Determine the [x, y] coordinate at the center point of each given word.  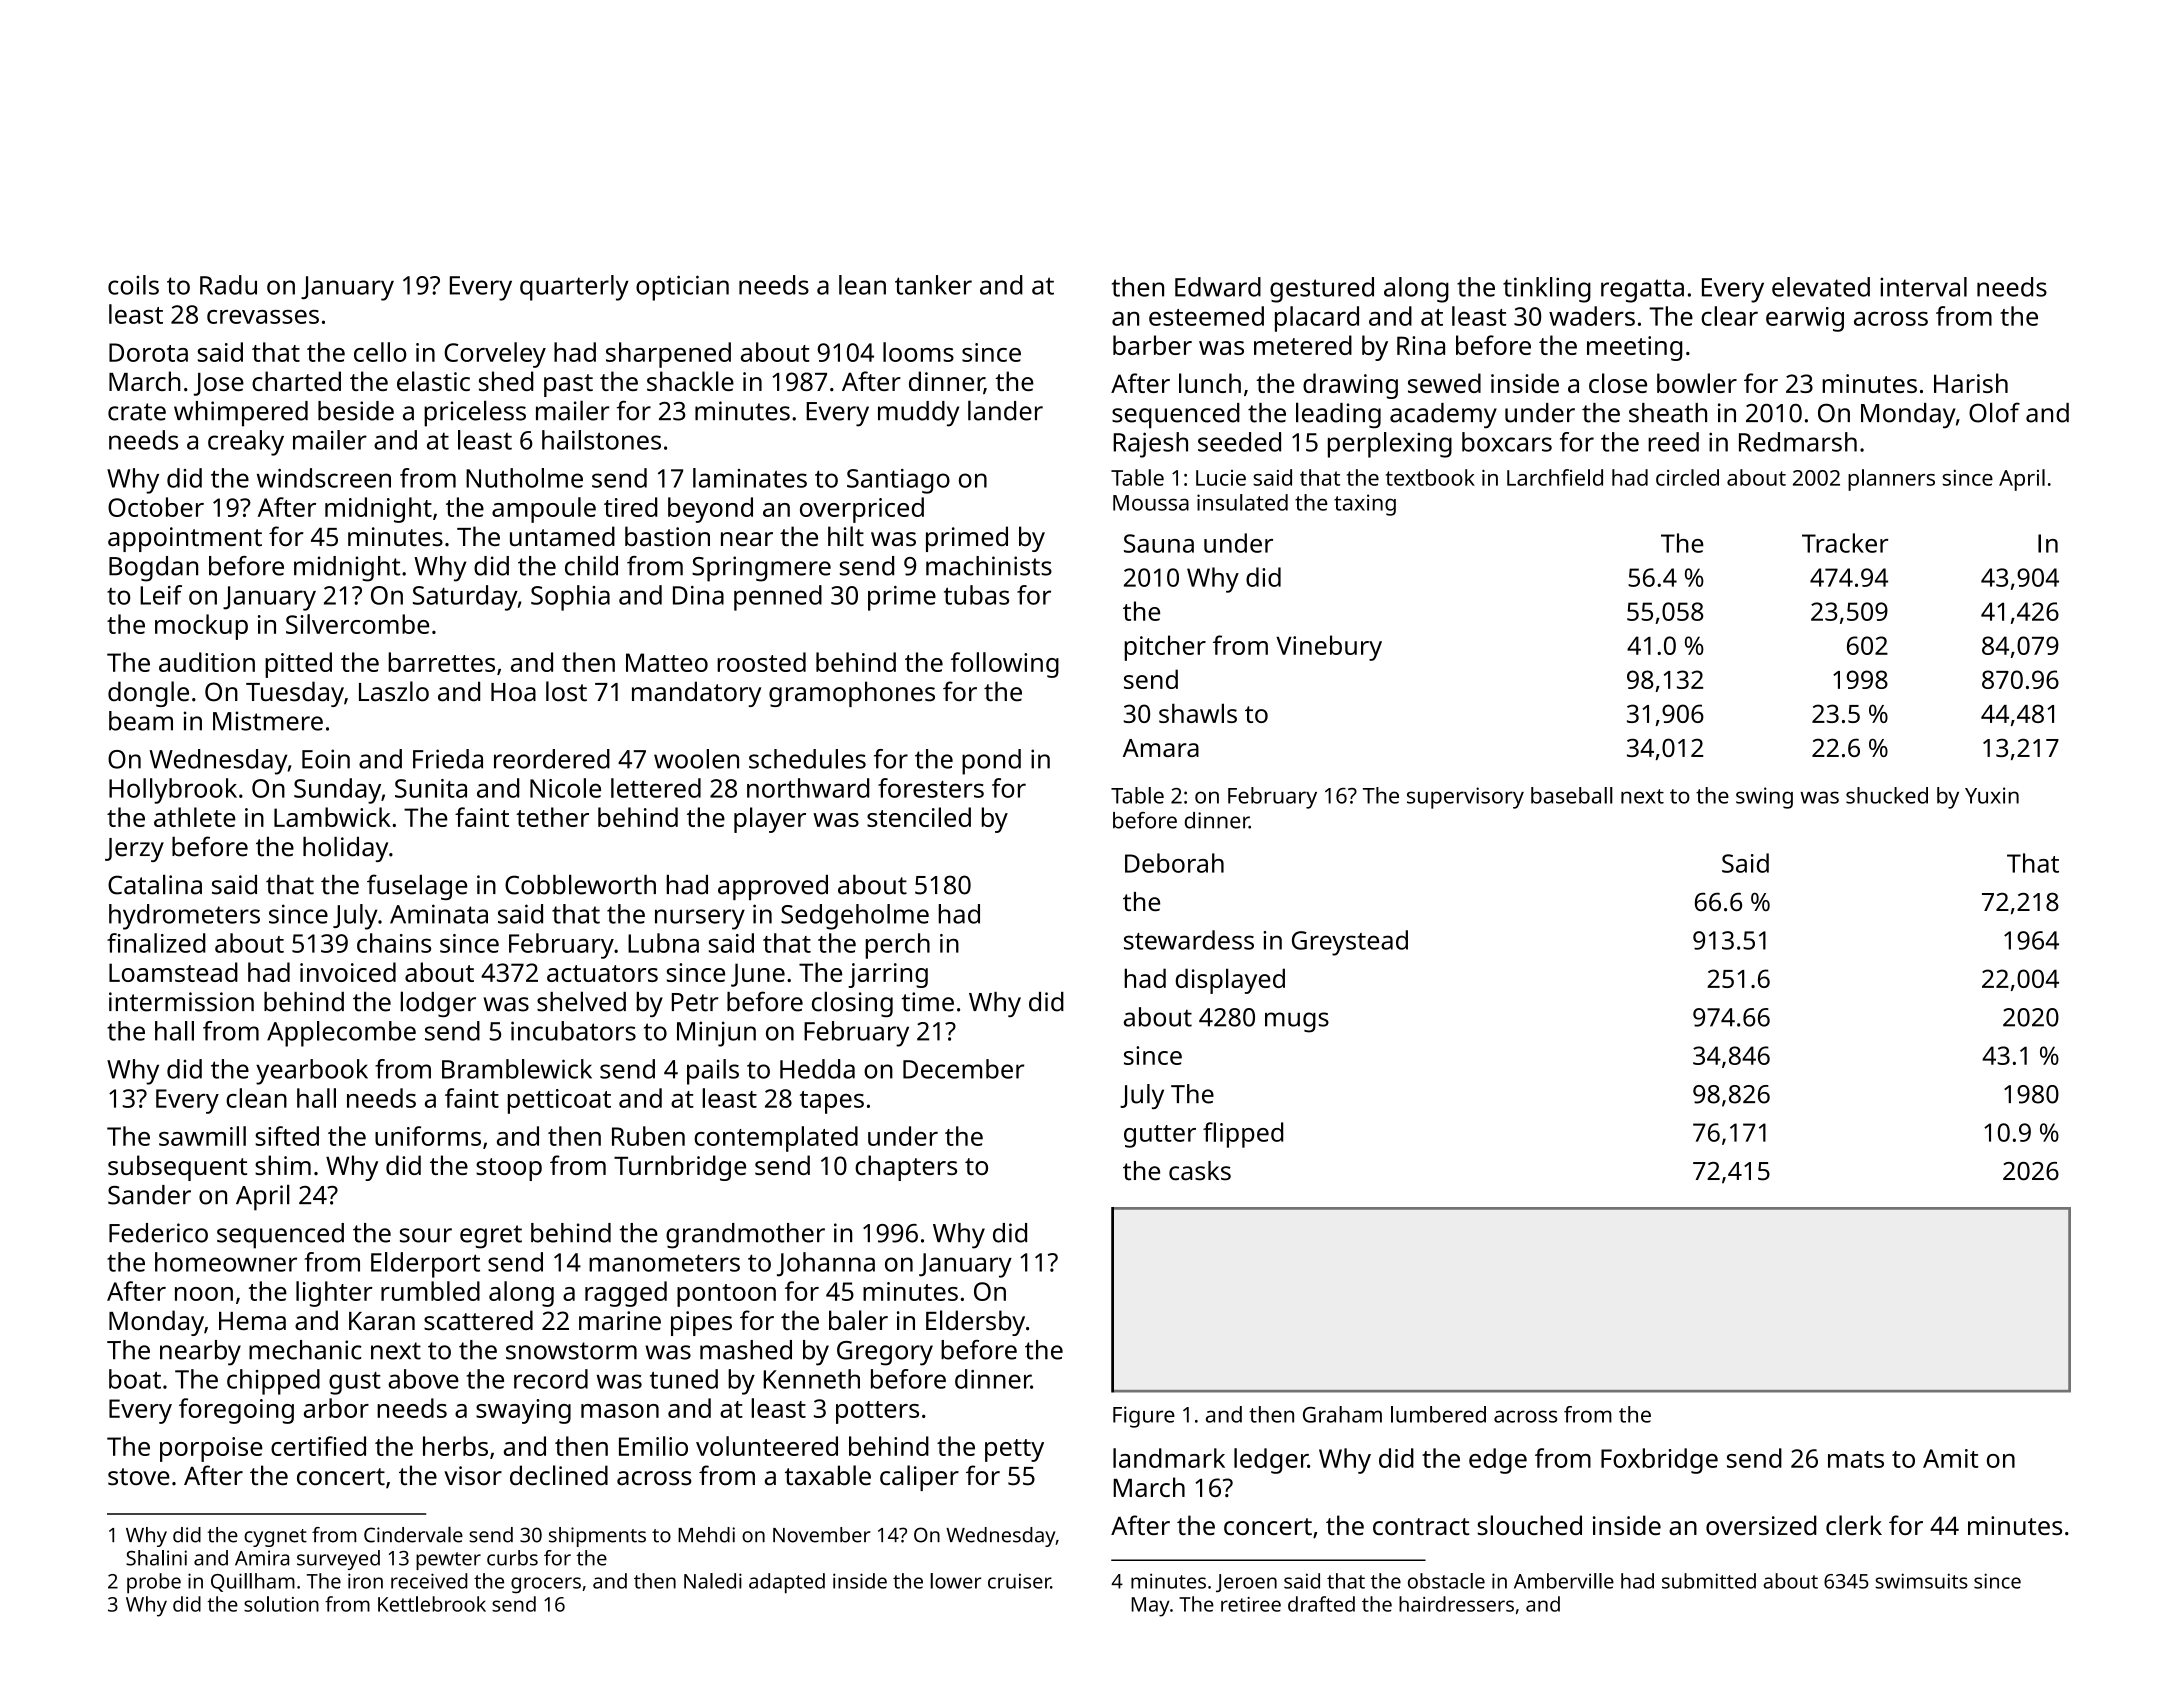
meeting [1634, 348]
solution [281, 1604]
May [1151, 1607]
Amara [1161, 748]
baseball [1572, 795]
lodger [438, 1004]
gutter [1160, 1136]
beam [141, 721]
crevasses [263, 317]
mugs [1297, 1022]
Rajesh [1150, 445]
